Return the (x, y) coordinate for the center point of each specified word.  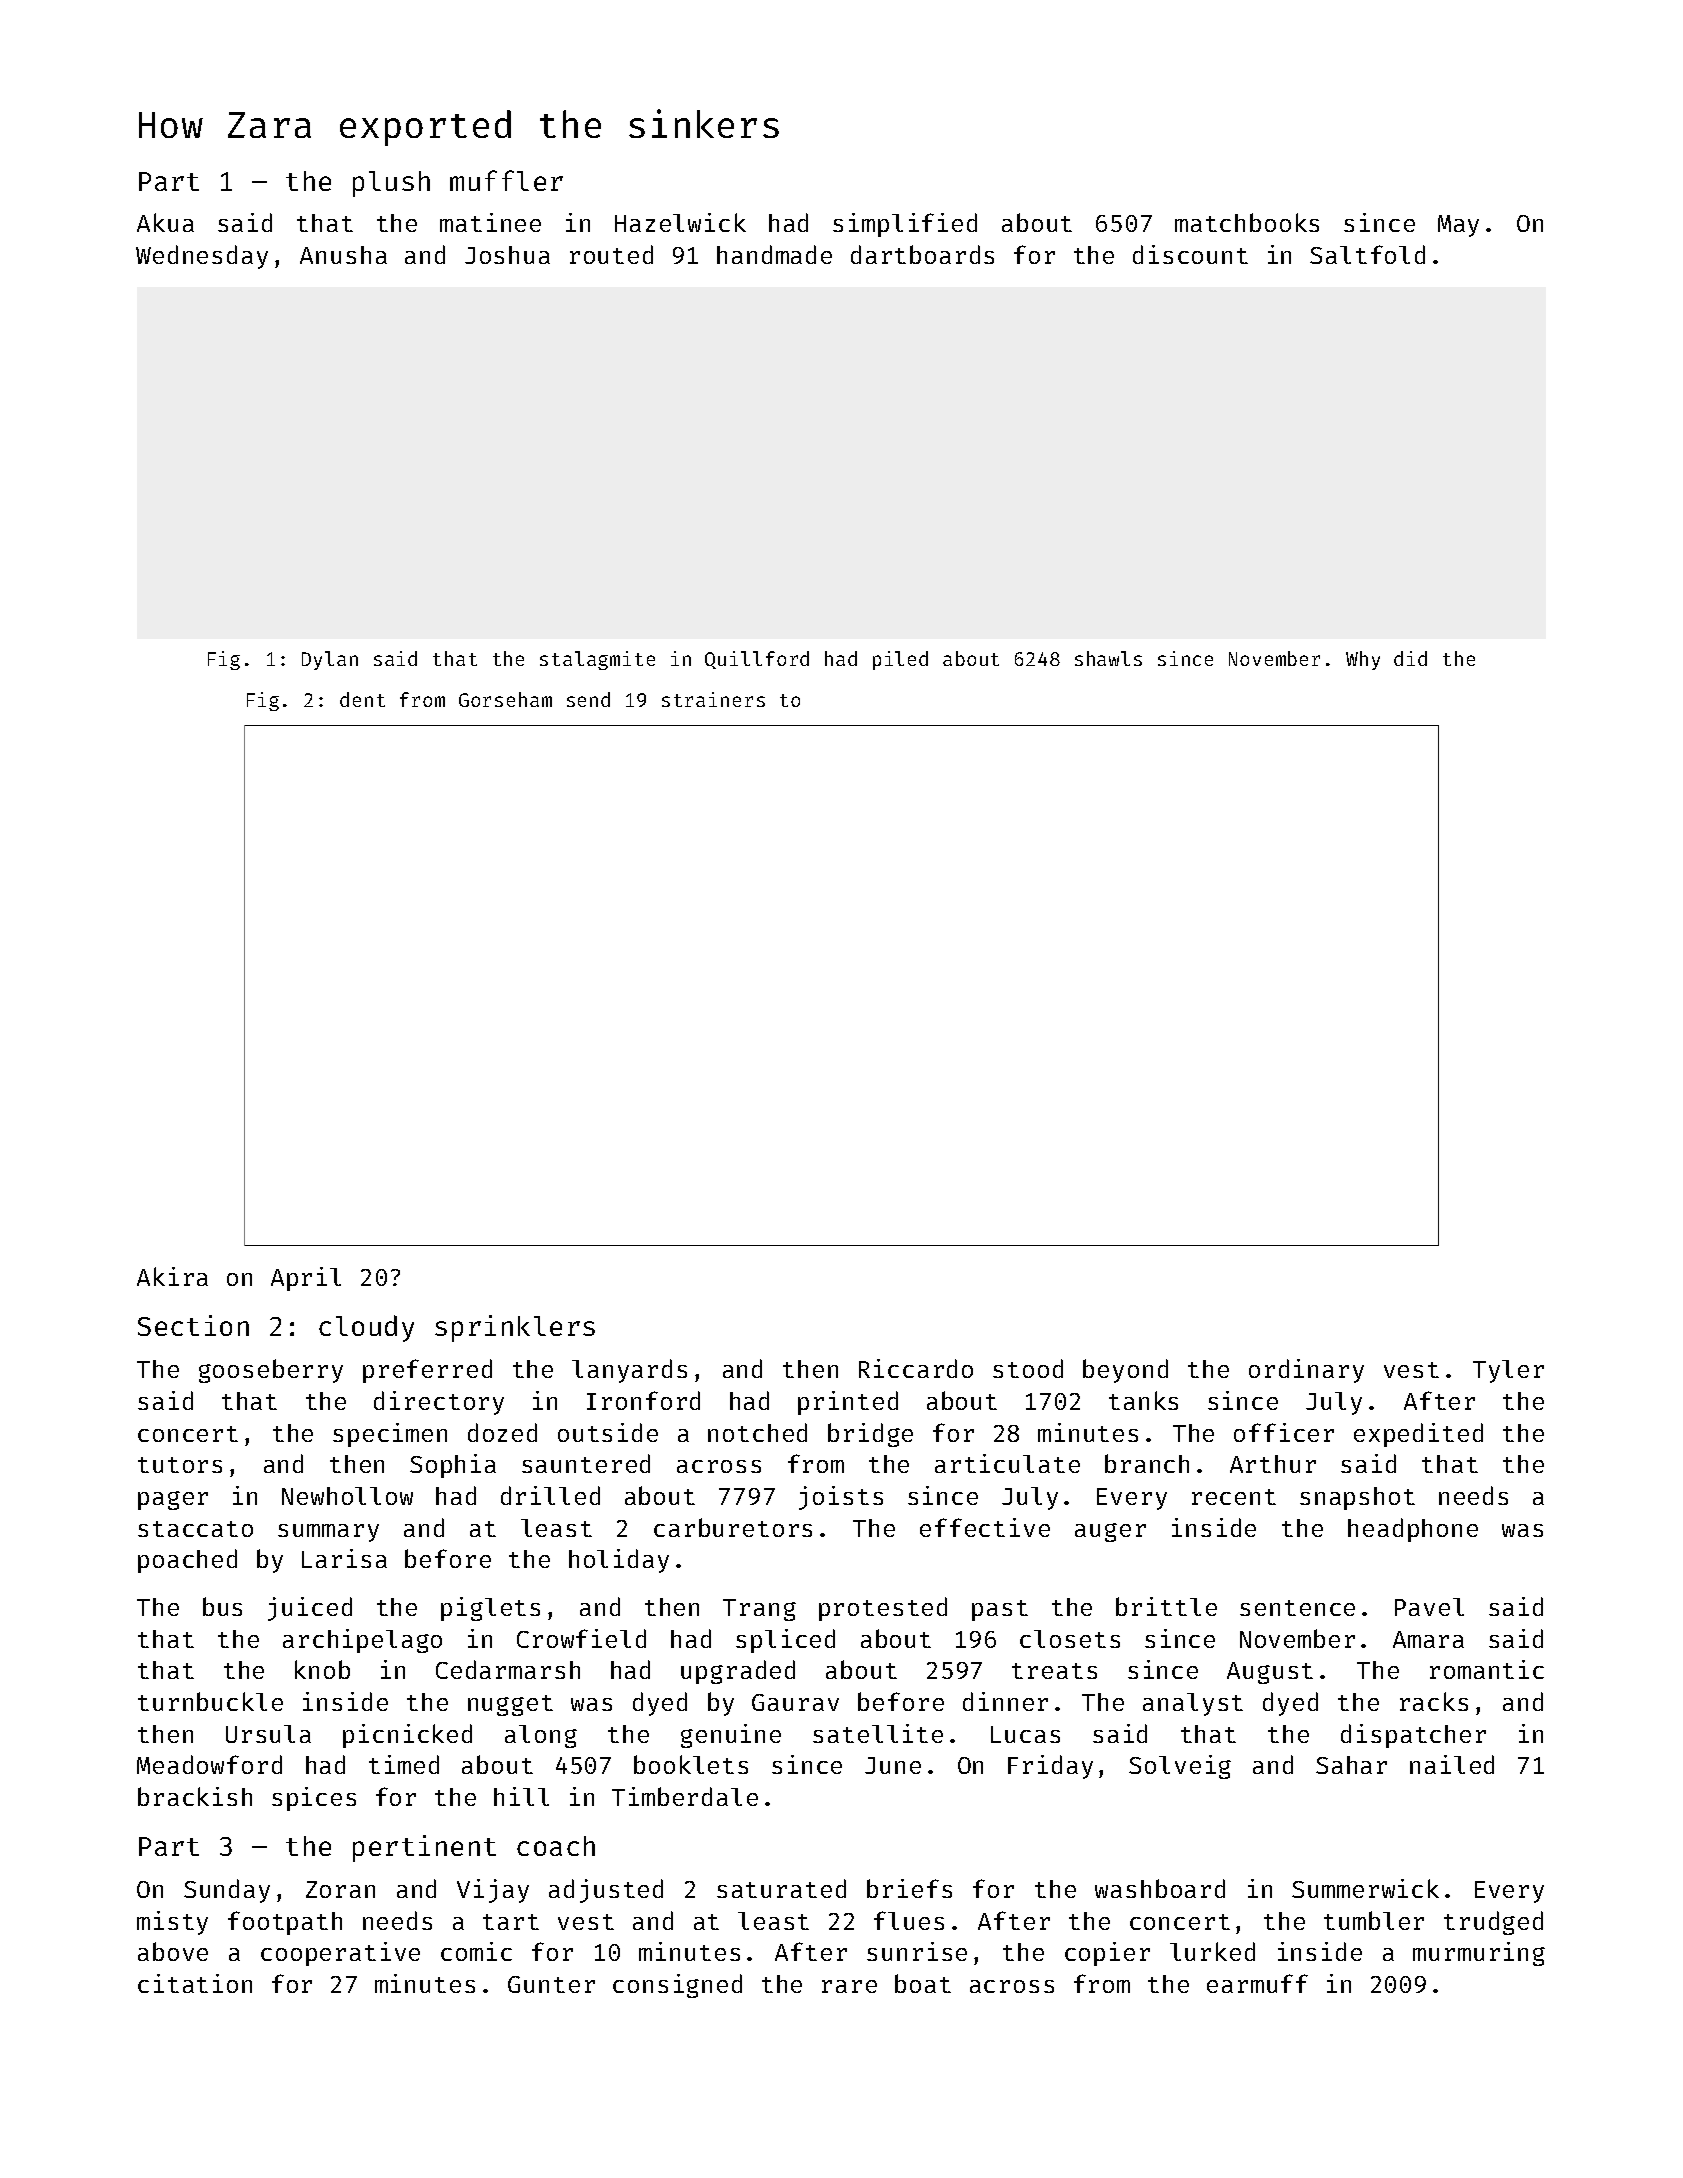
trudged (1493, 1923)
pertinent (424, 1848)
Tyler (1508, 1371)
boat (923, 1983)
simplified (905, 225)
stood (1028, 1368)
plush (391, 184)
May (1458, 226)
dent (362, 699)
